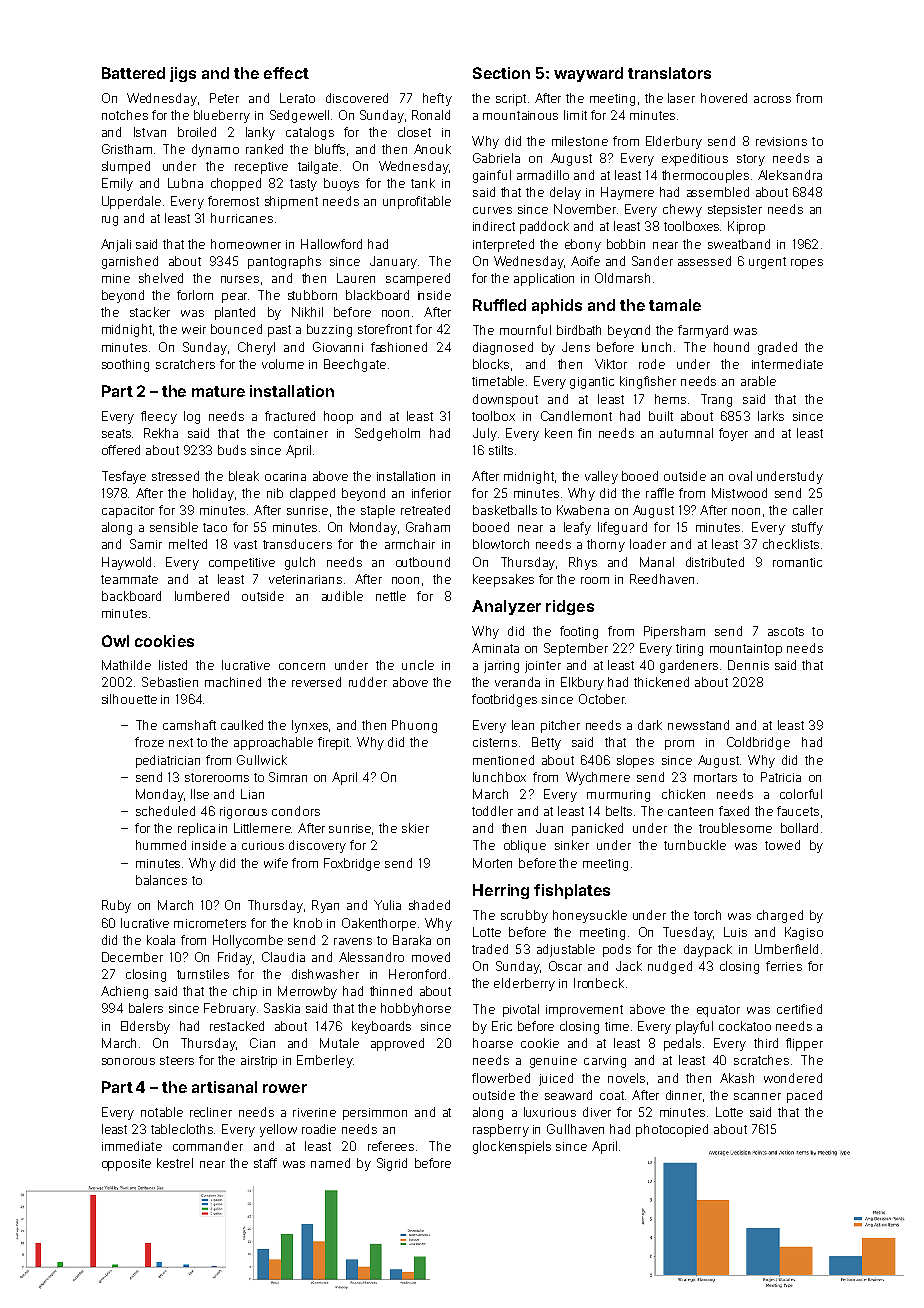 Image resolution: width=924 pixels, height=1308 pixels. I want to click on scampered, so click(418, 279).
